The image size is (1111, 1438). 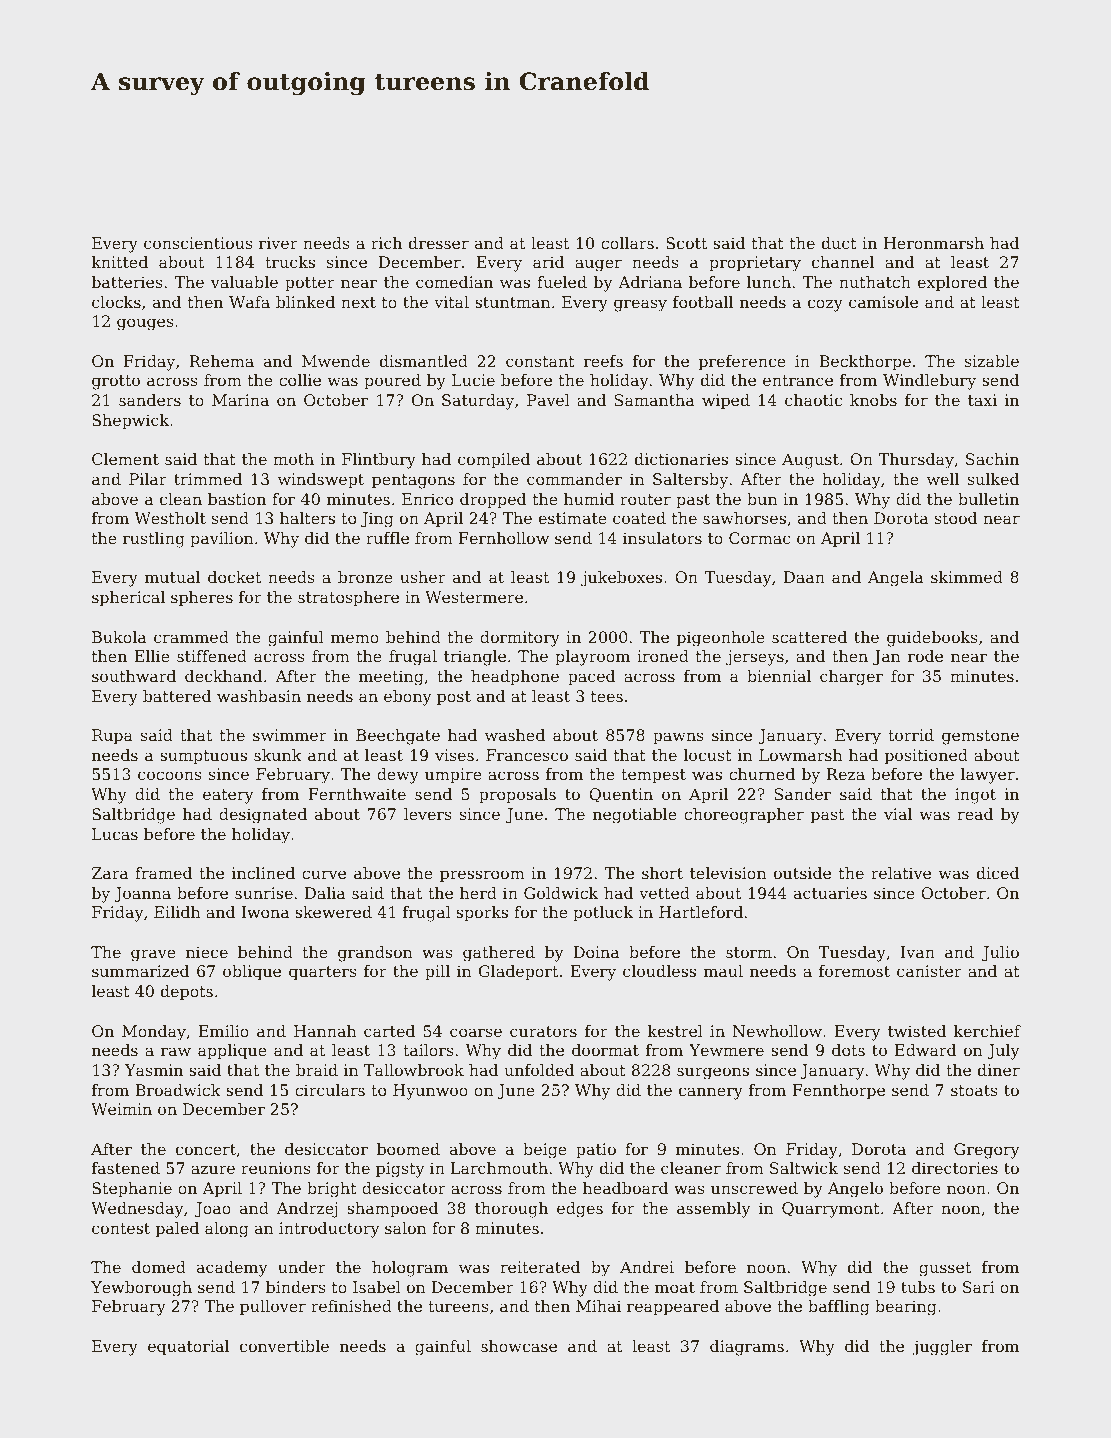 What do you see at coordinates (454, 698) in the screenshot?
I see `post` at bounding box center [454, 698].
